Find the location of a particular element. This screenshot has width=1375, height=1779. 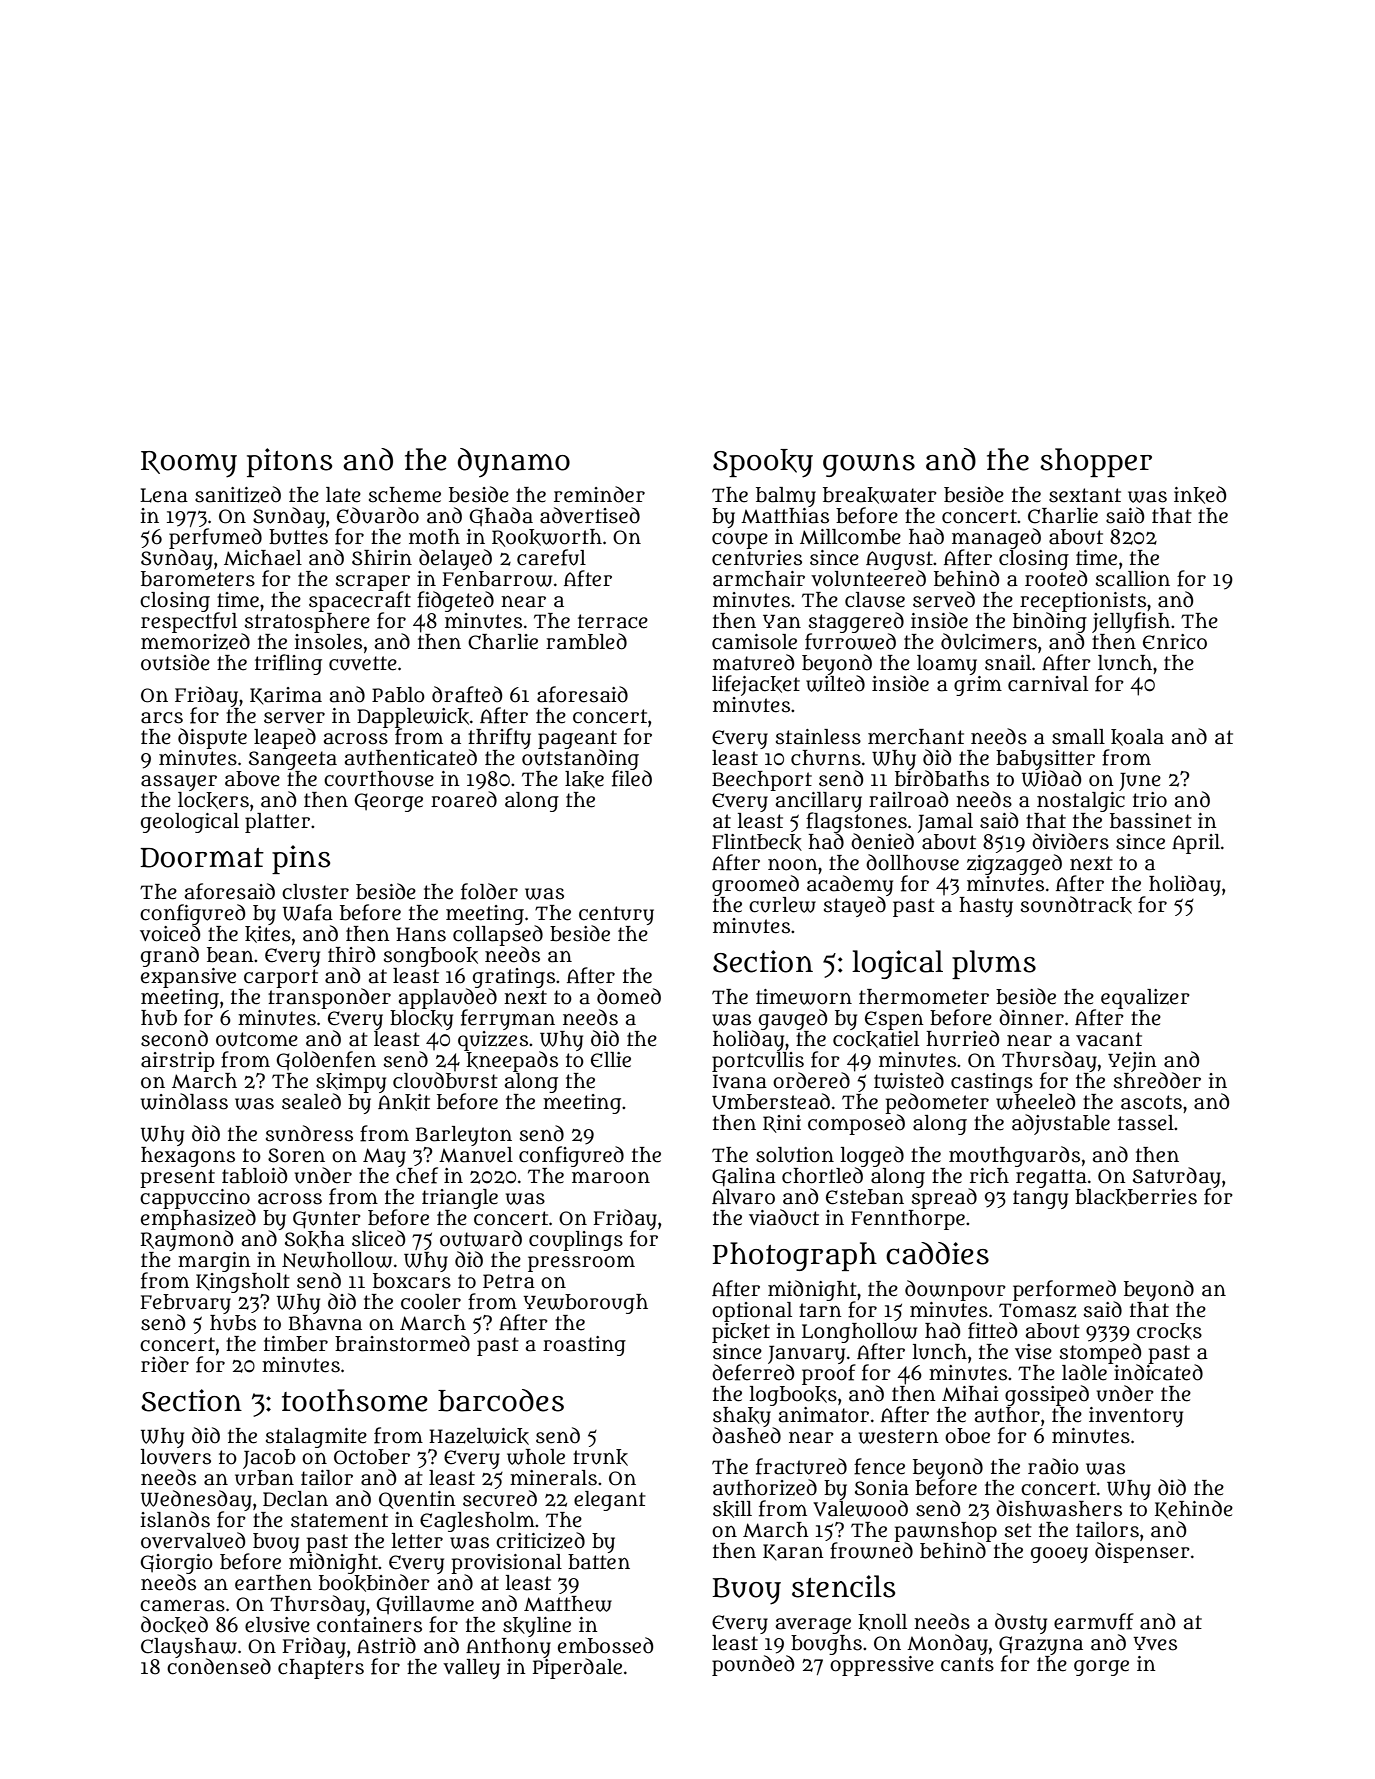

Tomasz is located at coordinates (1037, 1310).
